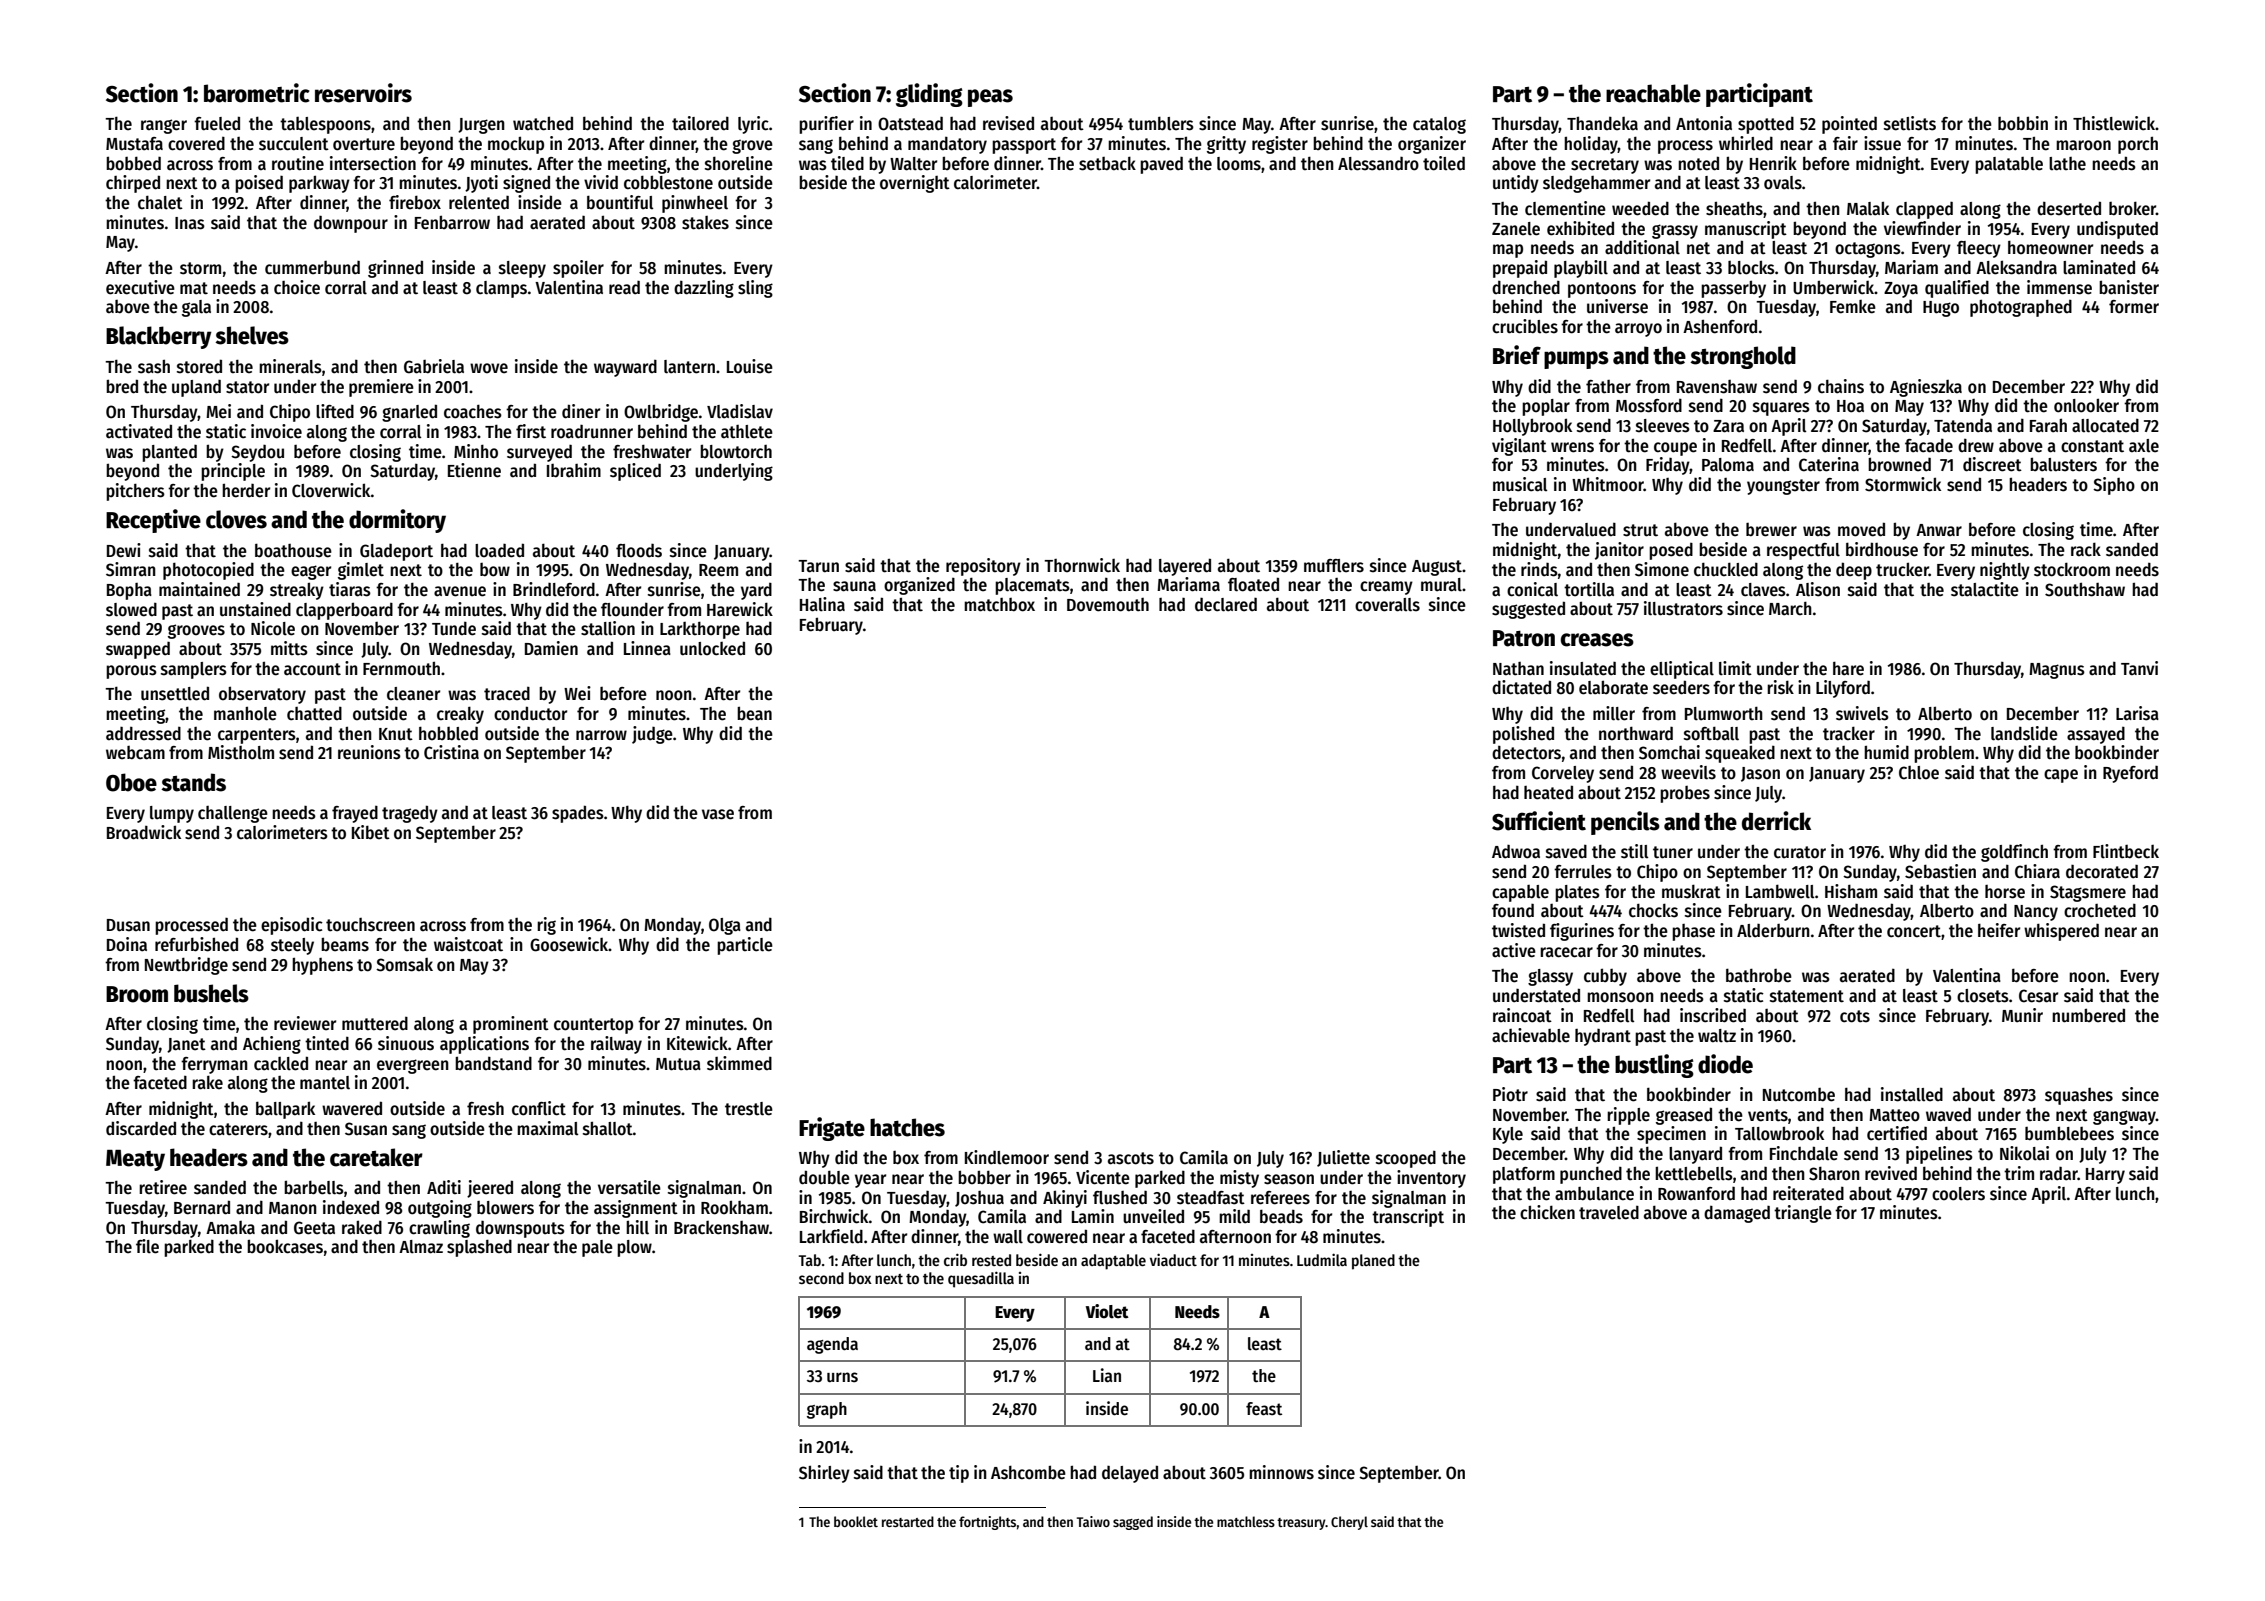 This screenshot has height=1601, width=2265. Describe the element at coordinates (1133, 1523) in the screenshot. I see `sagged` at that location.
